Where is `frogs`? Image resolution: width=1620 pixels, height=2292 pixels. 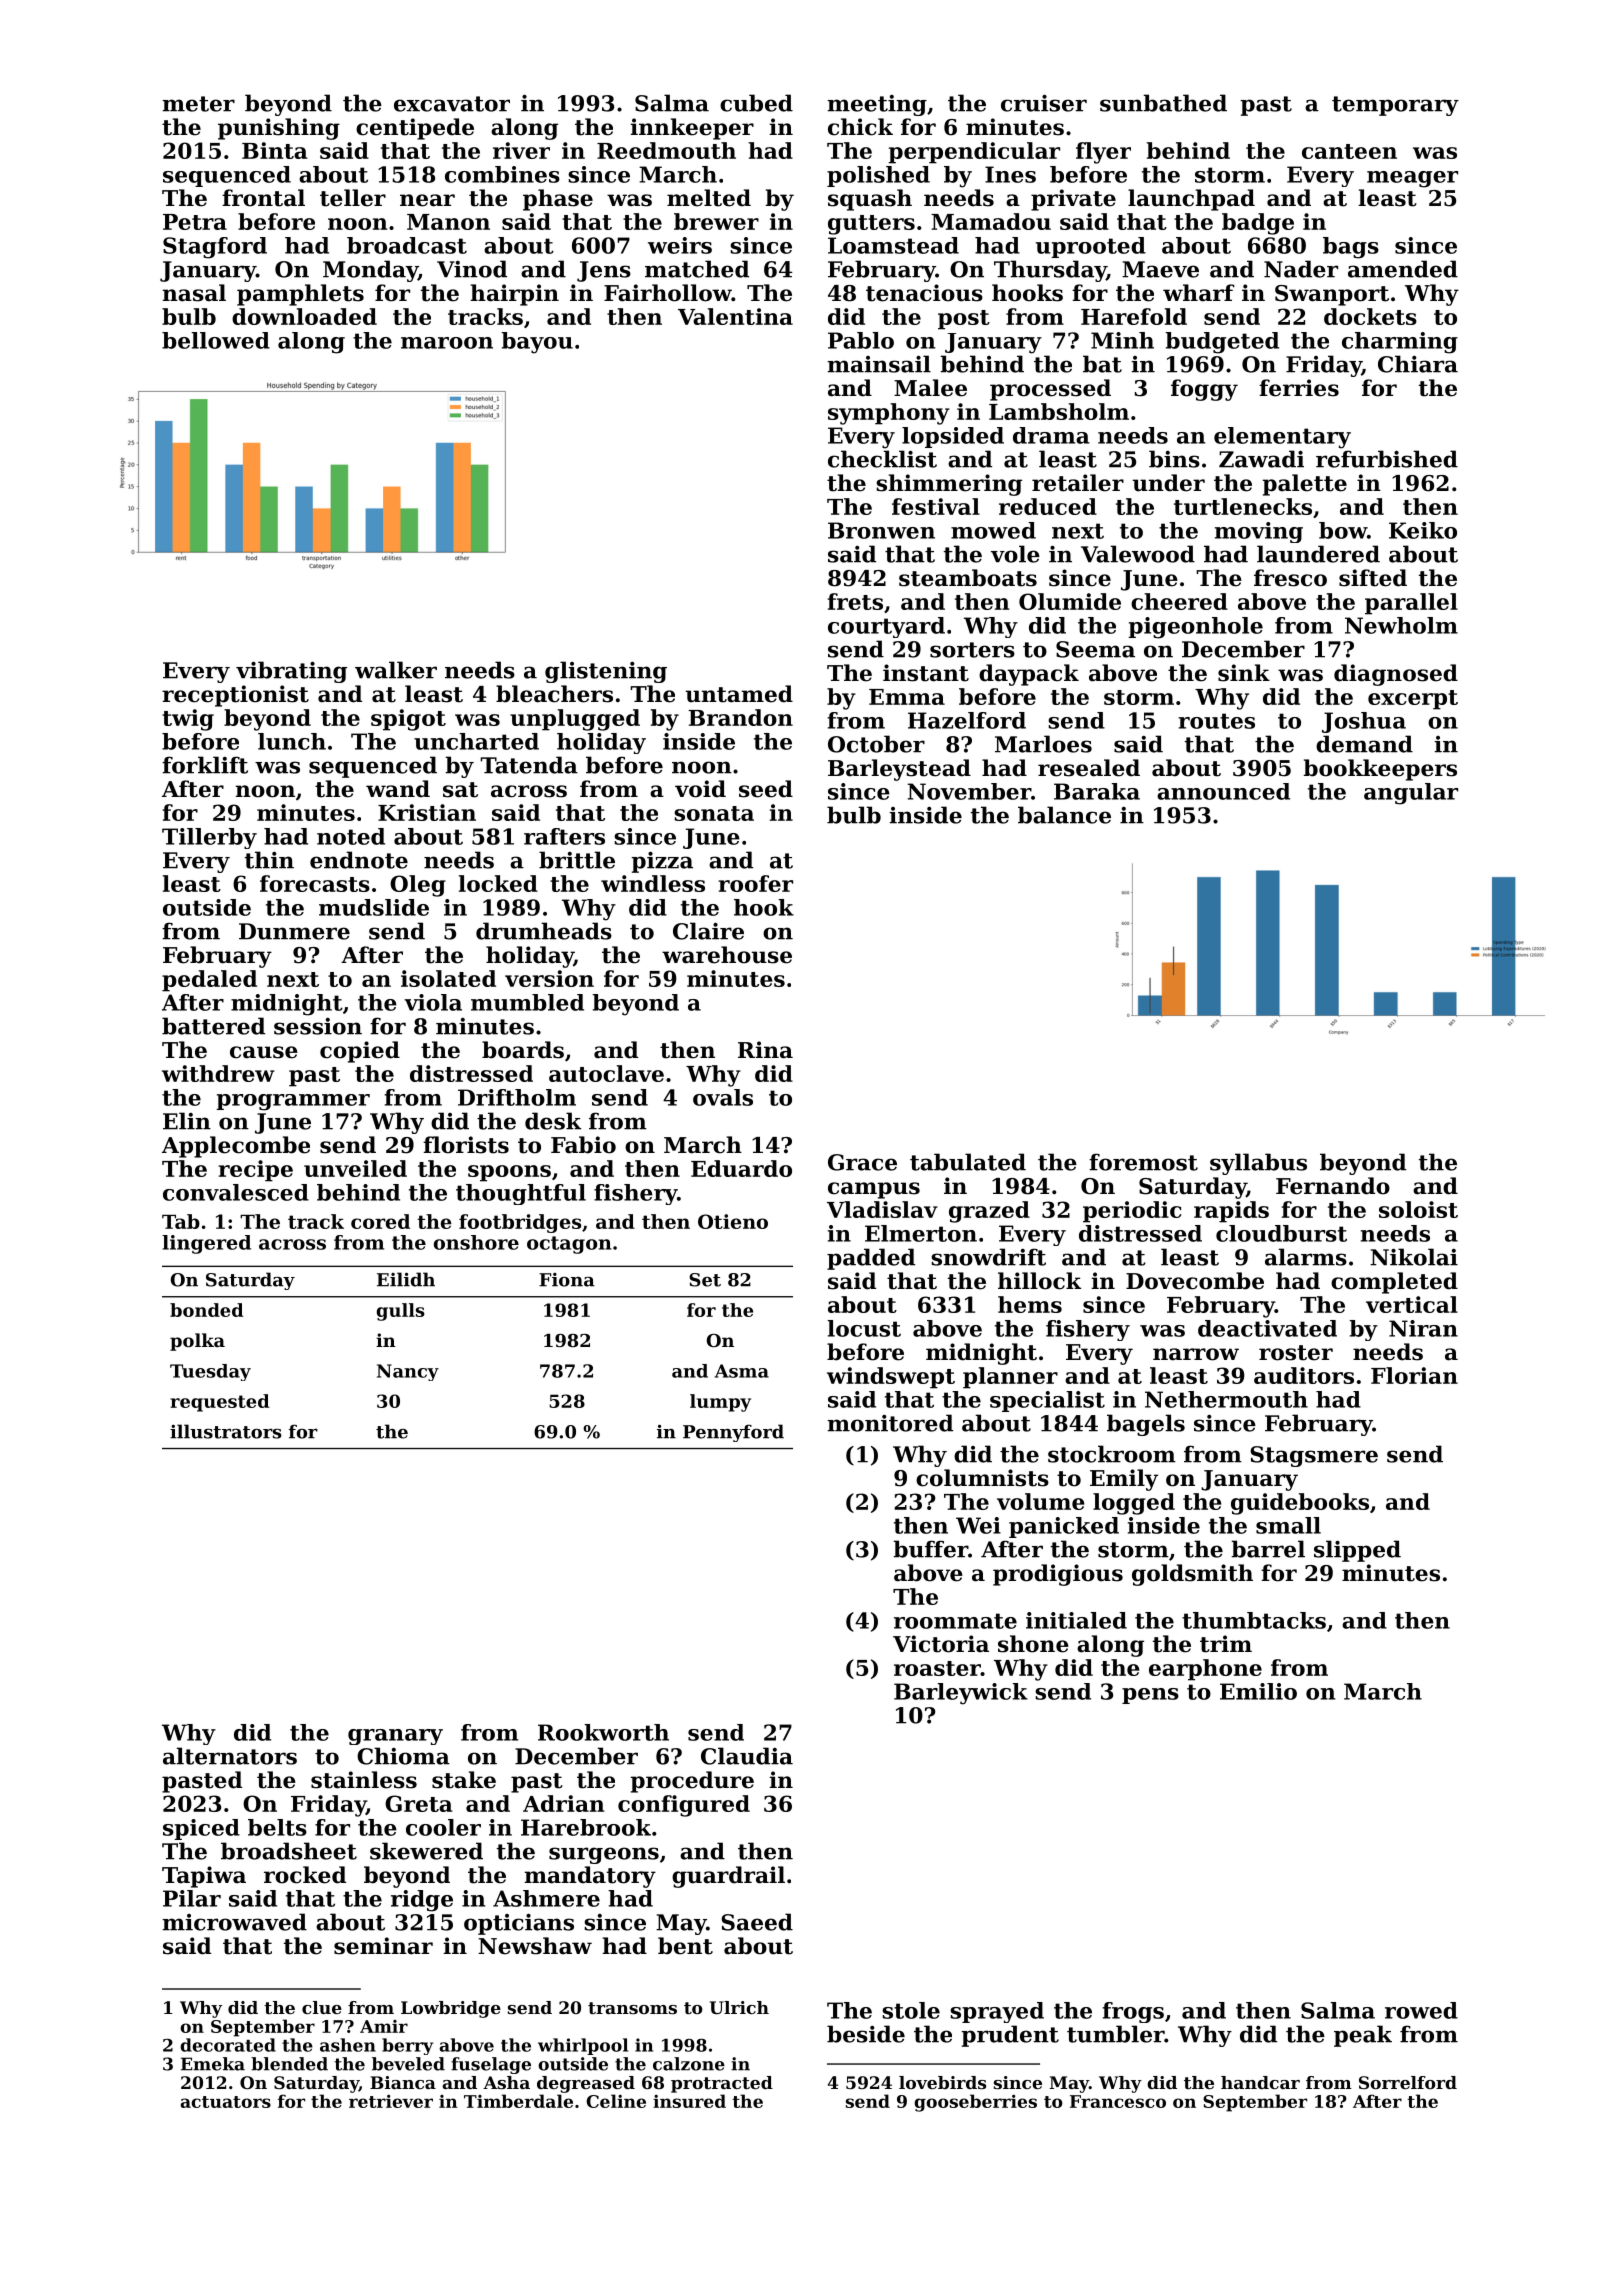
frogs is located at coordinates (1133, 2012).
